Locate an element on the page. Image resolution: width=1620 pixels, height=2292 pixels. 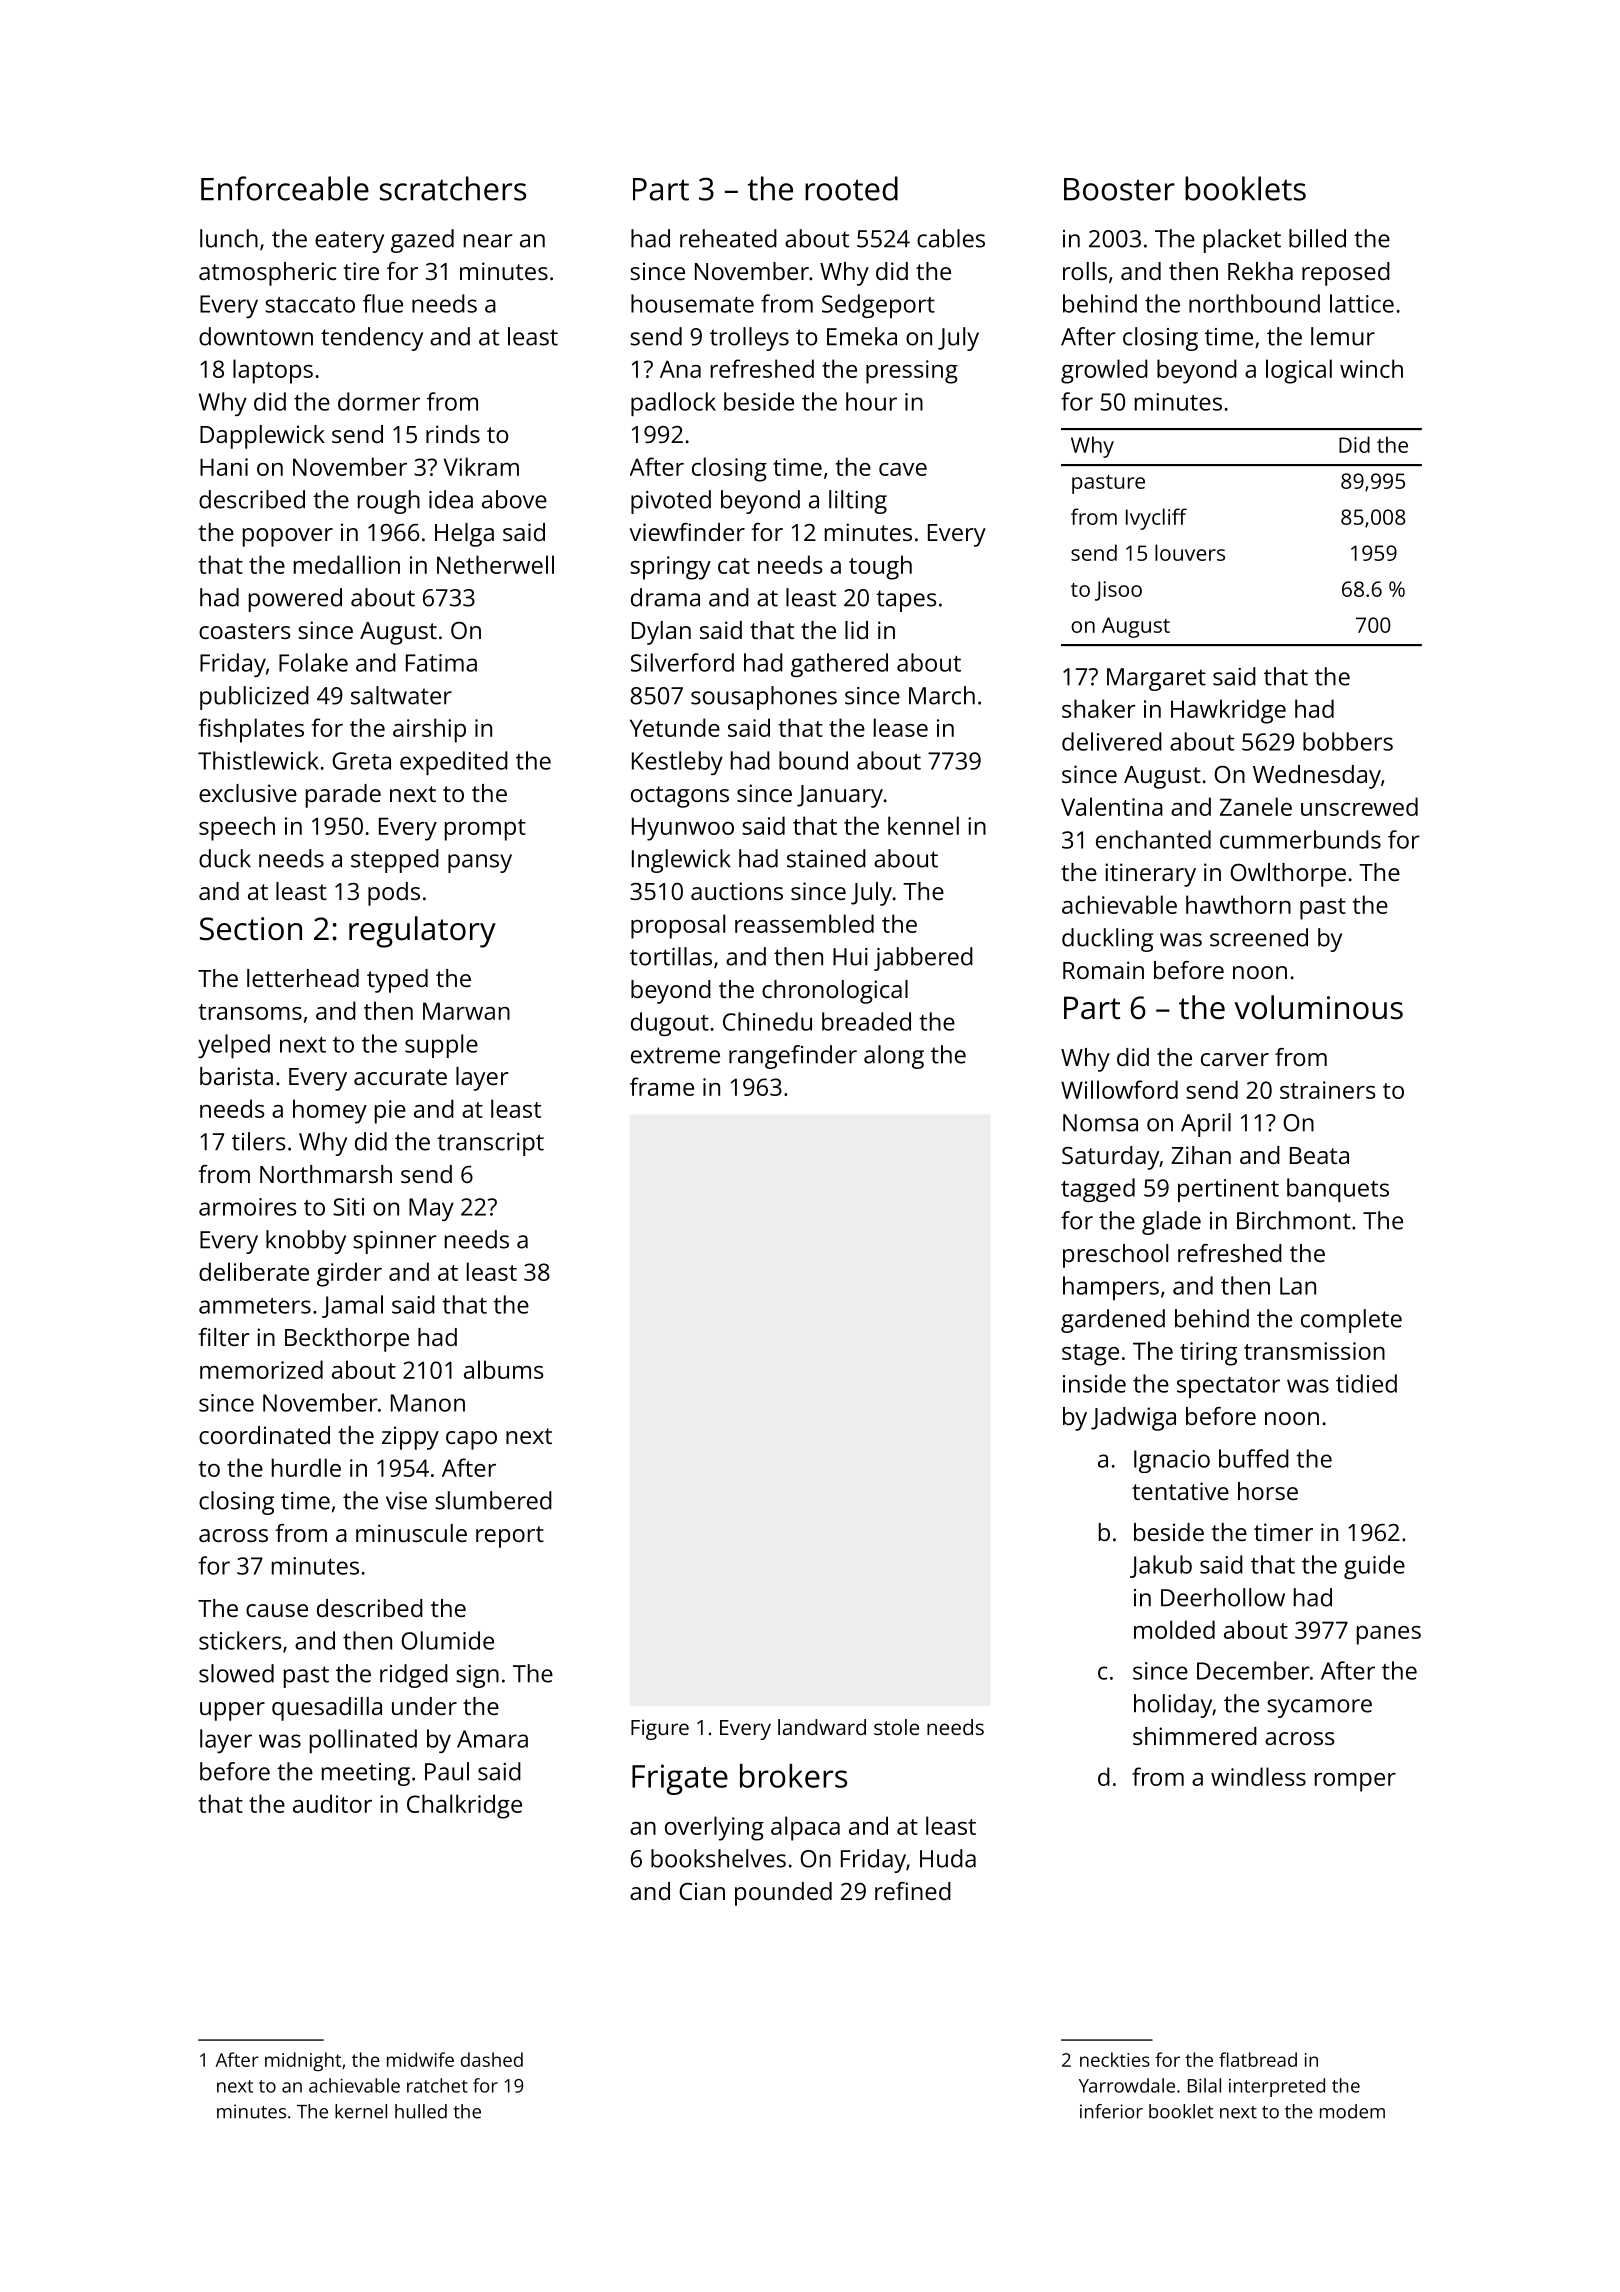
along is located at coordinates (894, 1057).
